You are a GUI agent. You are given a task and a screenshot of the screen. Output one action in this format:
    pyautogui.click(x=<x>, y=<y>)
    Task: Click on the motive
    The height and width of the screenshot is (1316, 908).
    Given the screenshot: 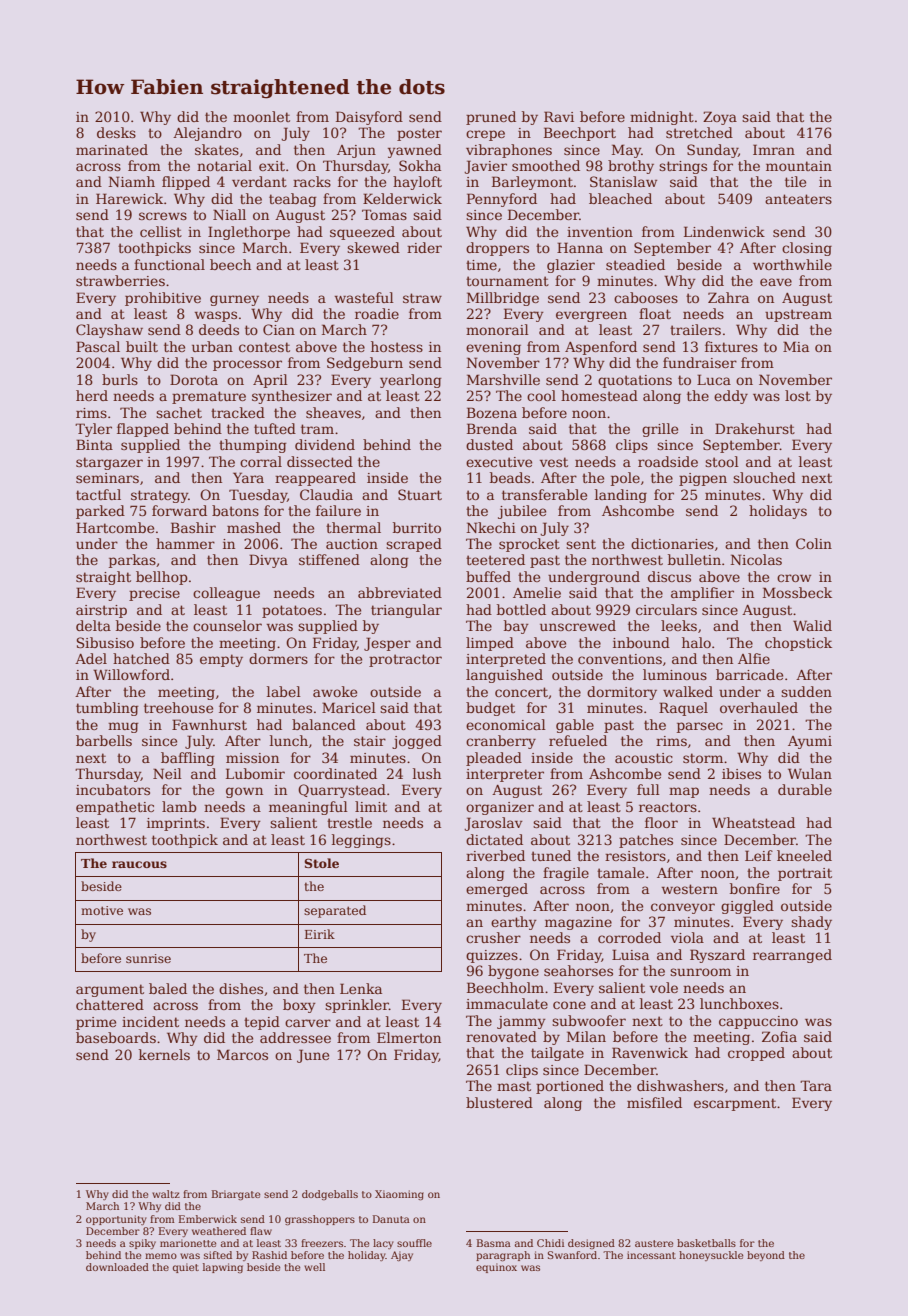 What is the action you would take?
    pyautogui.click(x=102, y=910)
